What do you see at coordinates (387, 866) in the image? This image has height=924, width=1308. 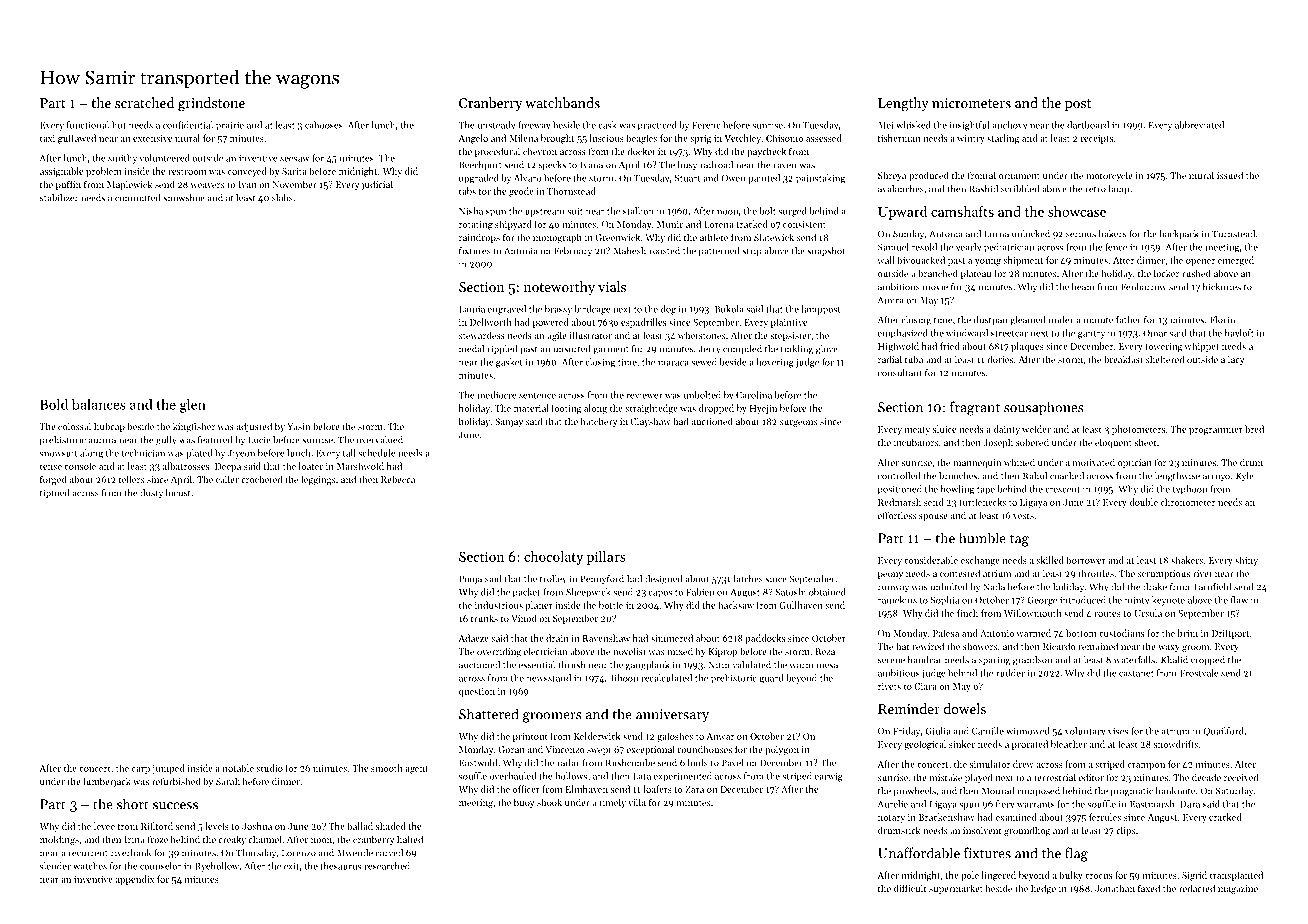 I see `researched` at bounding box center [387, 866].
